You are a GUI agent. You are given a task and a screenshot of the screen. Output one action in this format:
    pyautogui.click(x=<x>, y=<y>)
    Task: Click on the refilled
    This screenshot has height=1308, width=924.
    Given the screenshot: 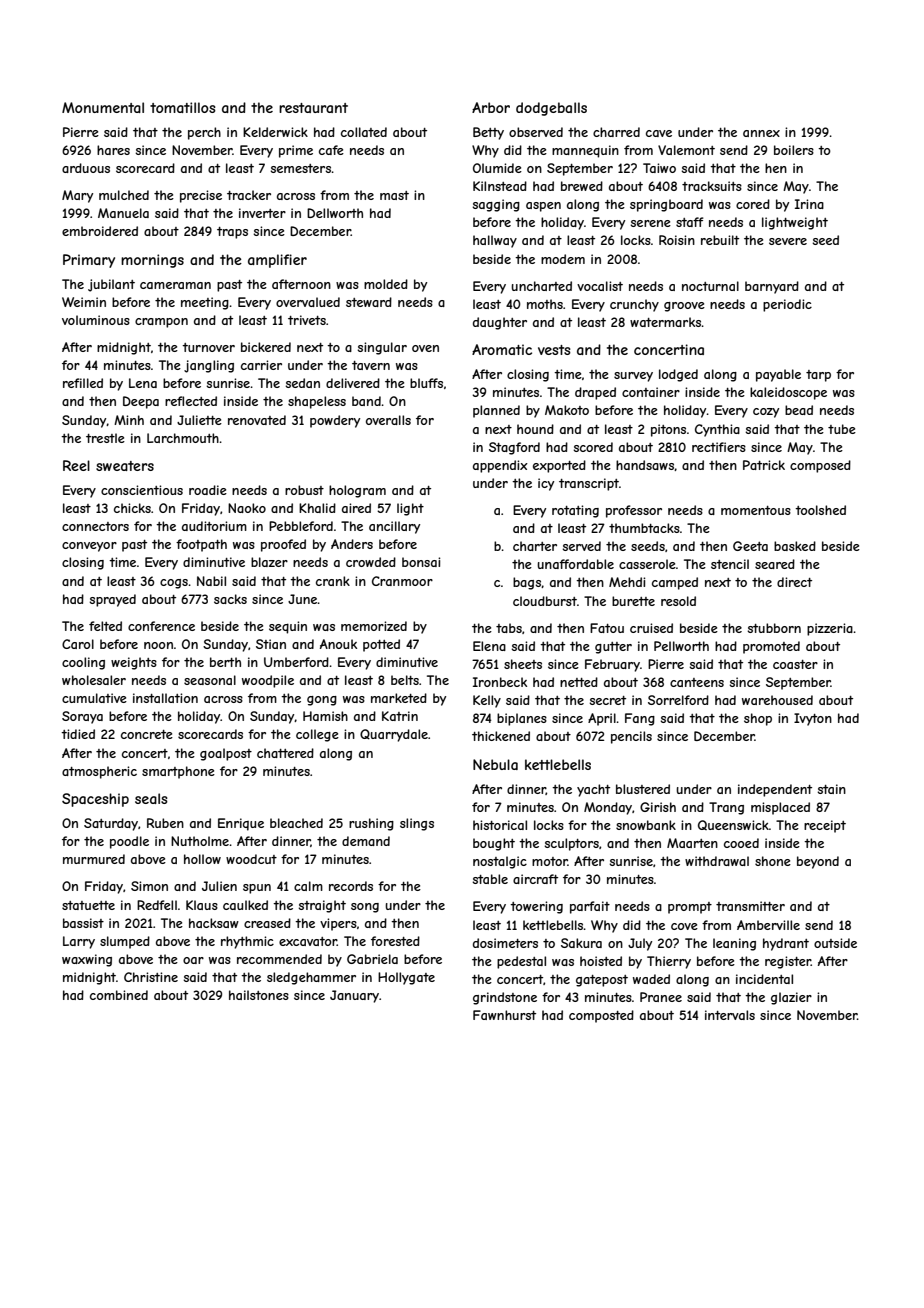 What is the action you would take?
    pyautogui.click(x=83, y=383)
